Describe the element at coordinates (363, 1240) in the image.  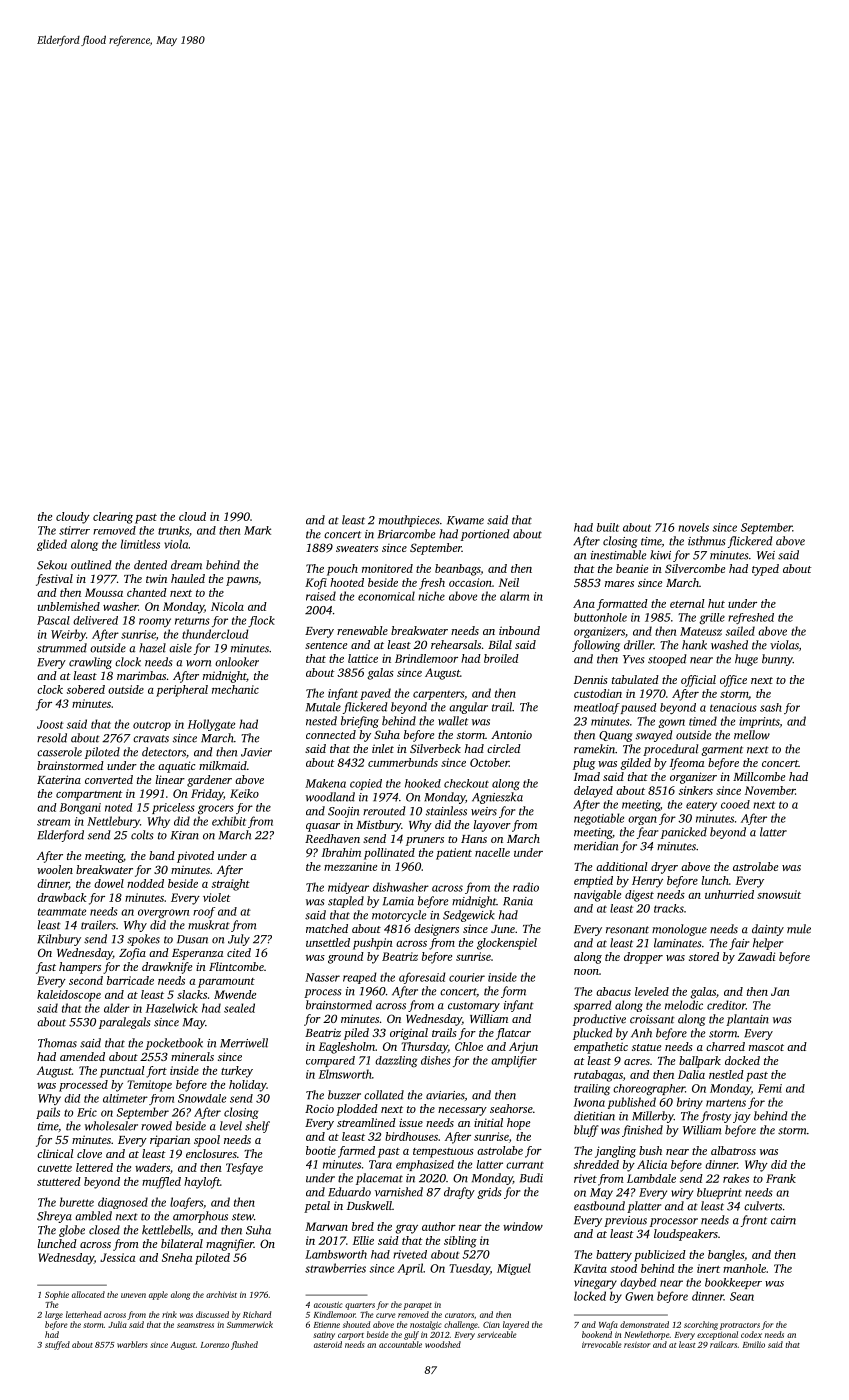
I see `Ellie` at that location.
